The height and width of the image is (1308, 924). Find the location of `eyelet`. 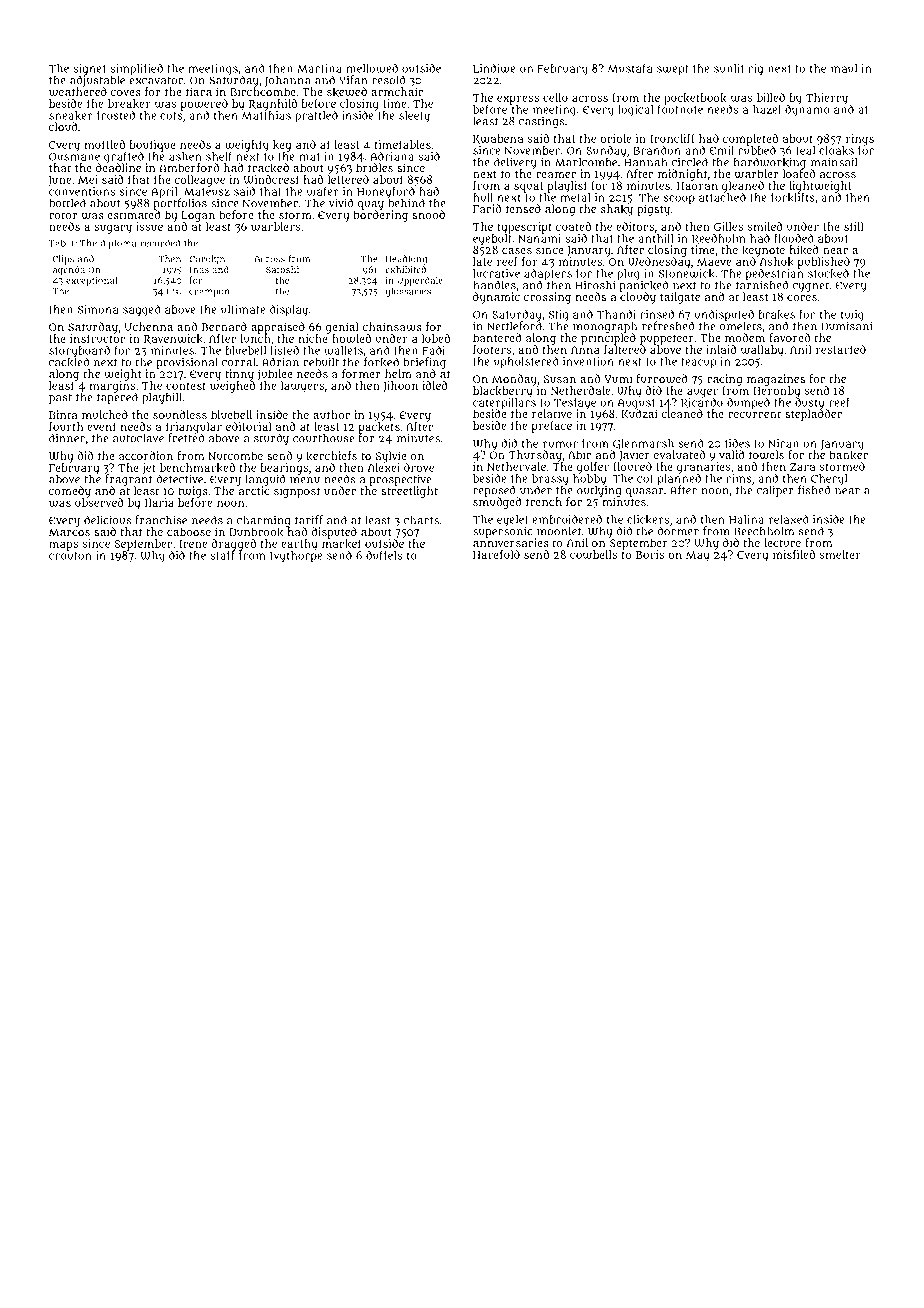

eyelet is located at coordinates (513, 520).
